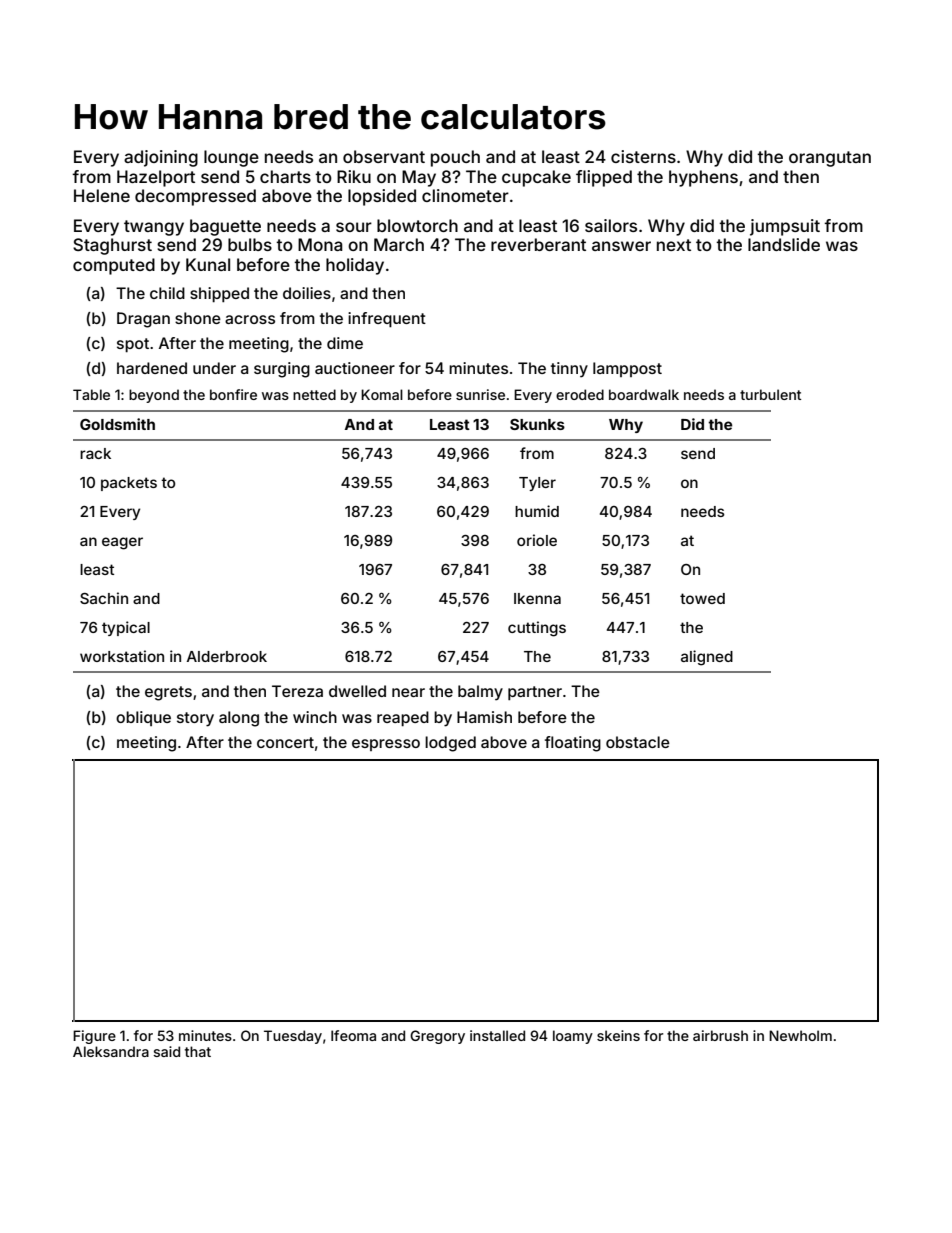  What do you see at coordinates (111, 1051) in the image?
I see `Aleksandra` at bounding box center [111, 1051].
